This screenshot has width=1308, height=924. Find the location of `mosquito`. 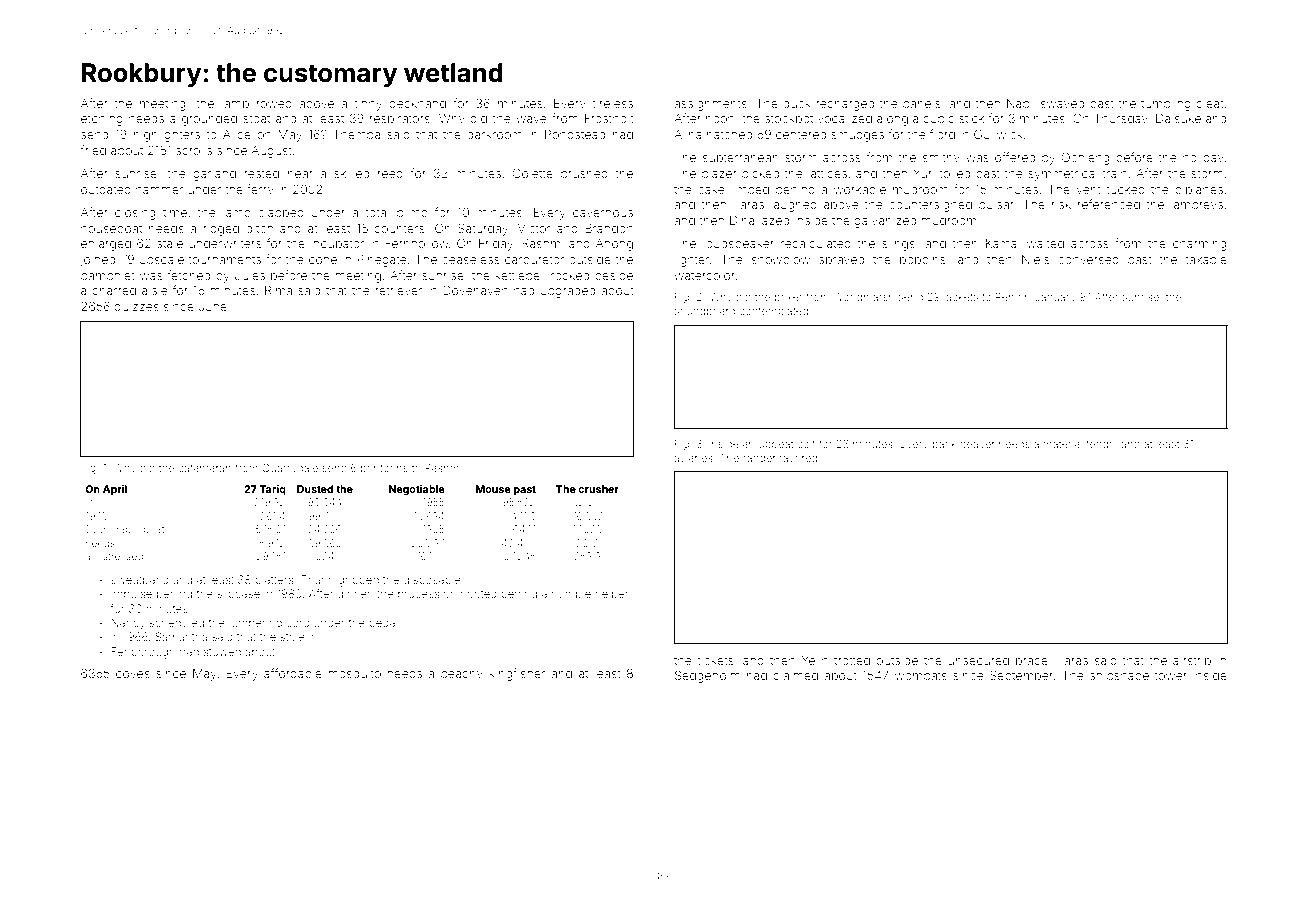

mosquito is located at coordinates (354, 675).
